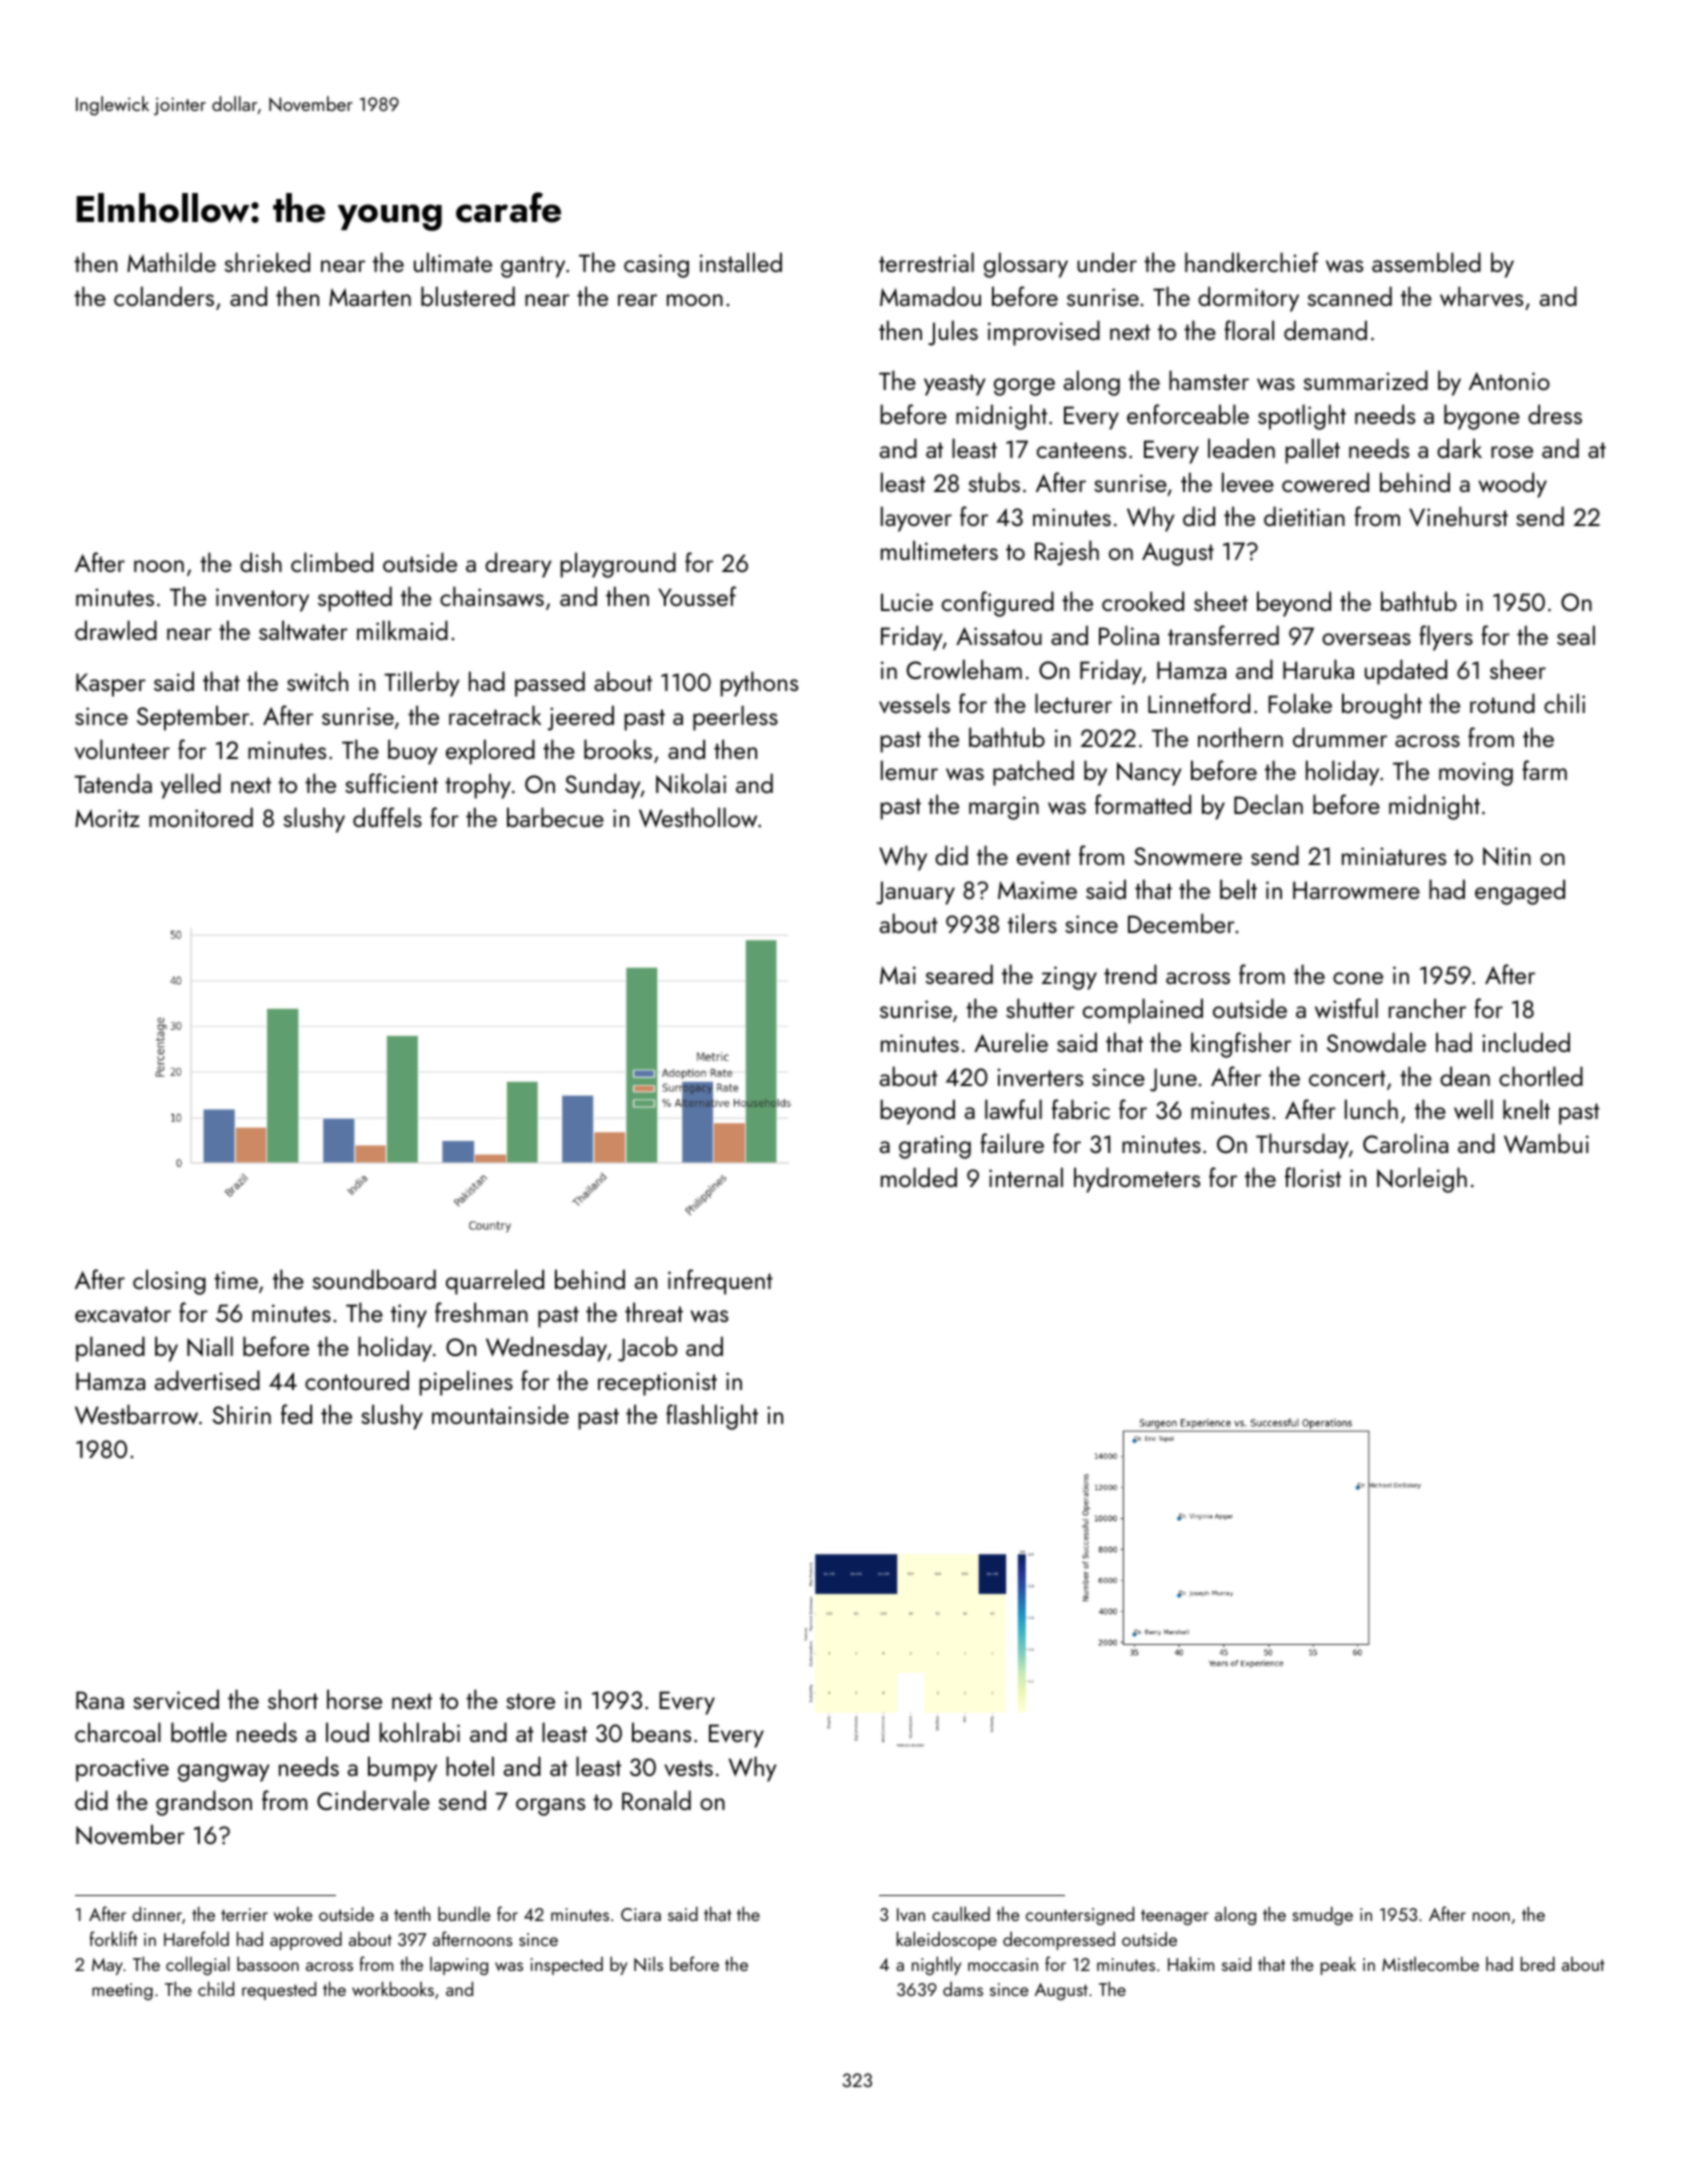 This screenshot has width=1683, height=2178. I want to click on Nils, so click(648, 1963).
